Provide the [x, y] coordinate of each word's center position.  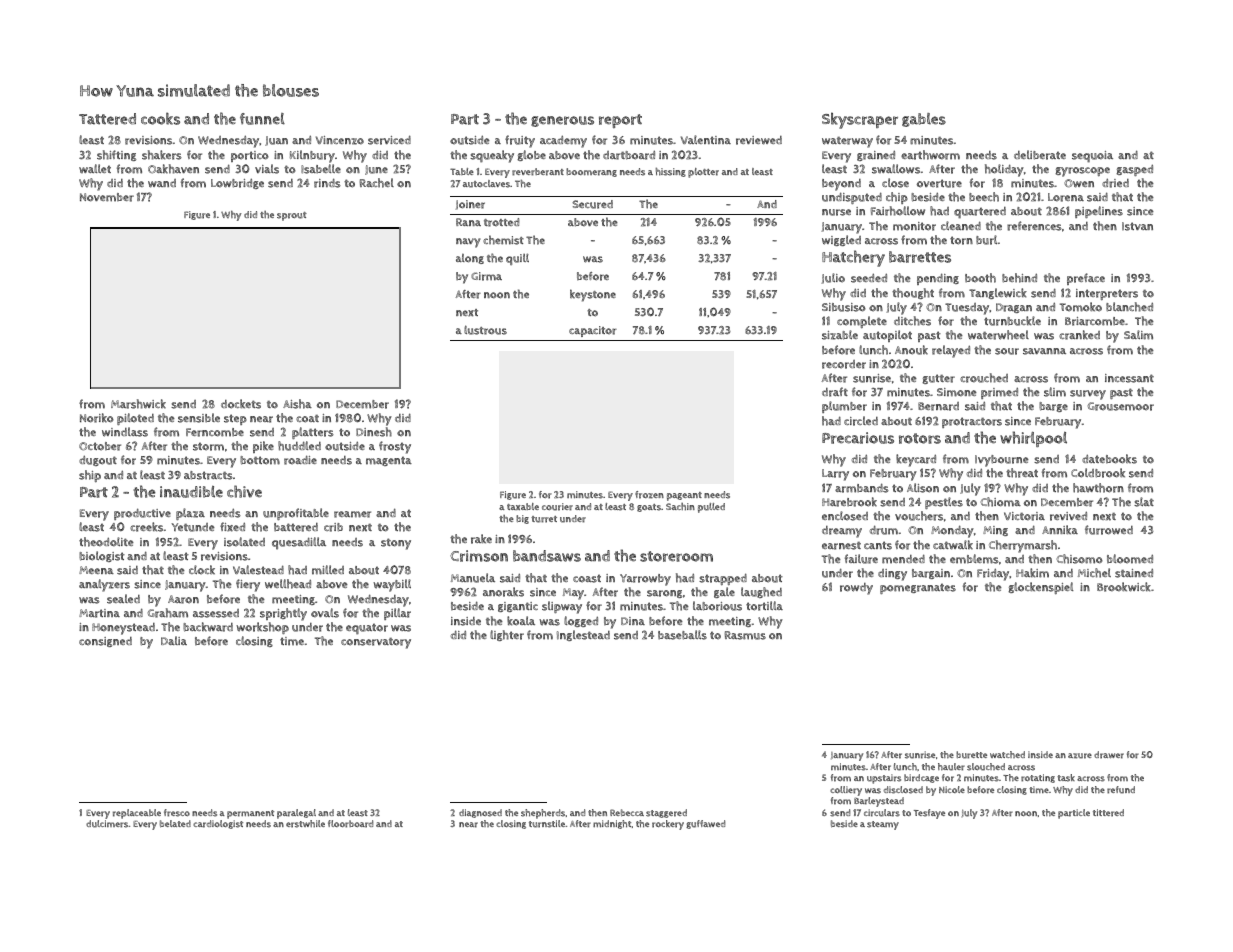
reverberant [538, 172]
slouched [986, 767]
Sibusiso [844, 307]
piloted [135, 419]
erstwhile [305, 824]
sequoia [1092, 156]
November [107, 197]
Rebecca [627, 812]
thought [913, 293]
